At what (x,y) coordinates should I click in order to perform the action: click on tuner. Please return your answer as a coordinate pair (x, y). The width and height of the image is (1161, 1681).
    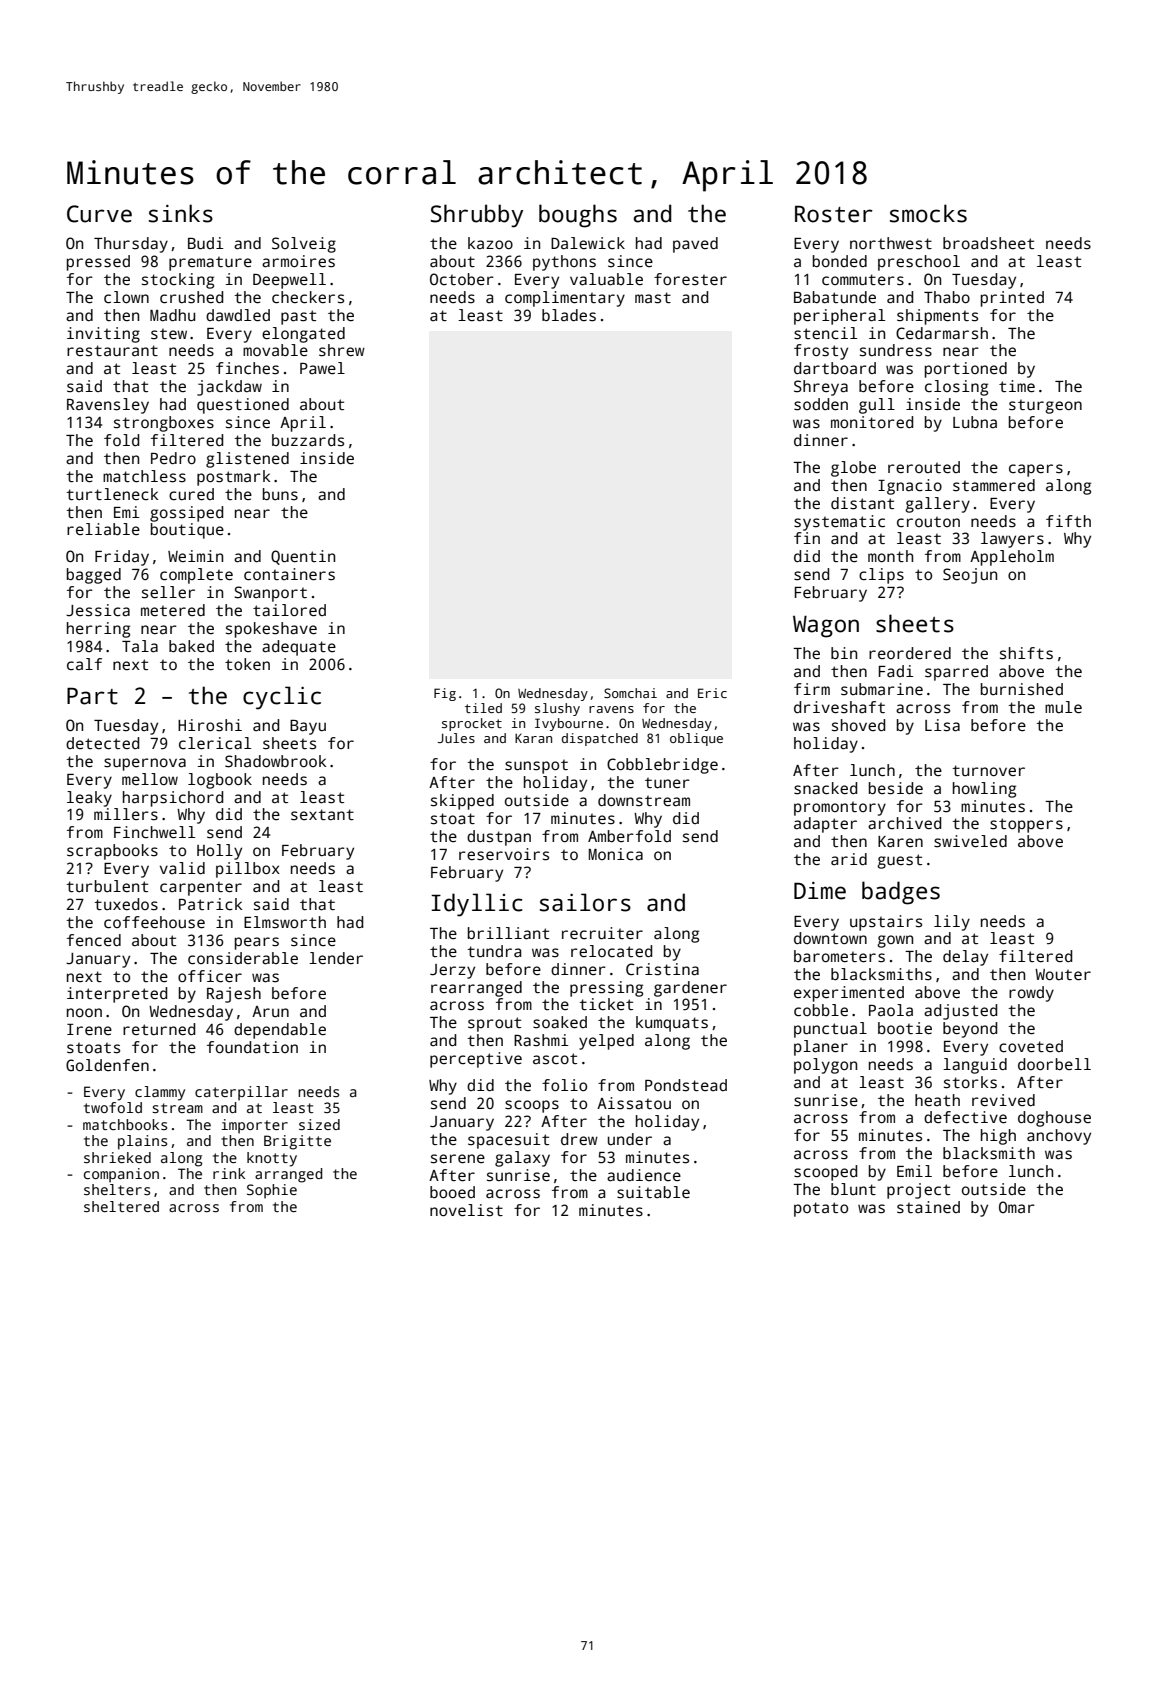
    Looking at the image, I should click on (667, 782).
